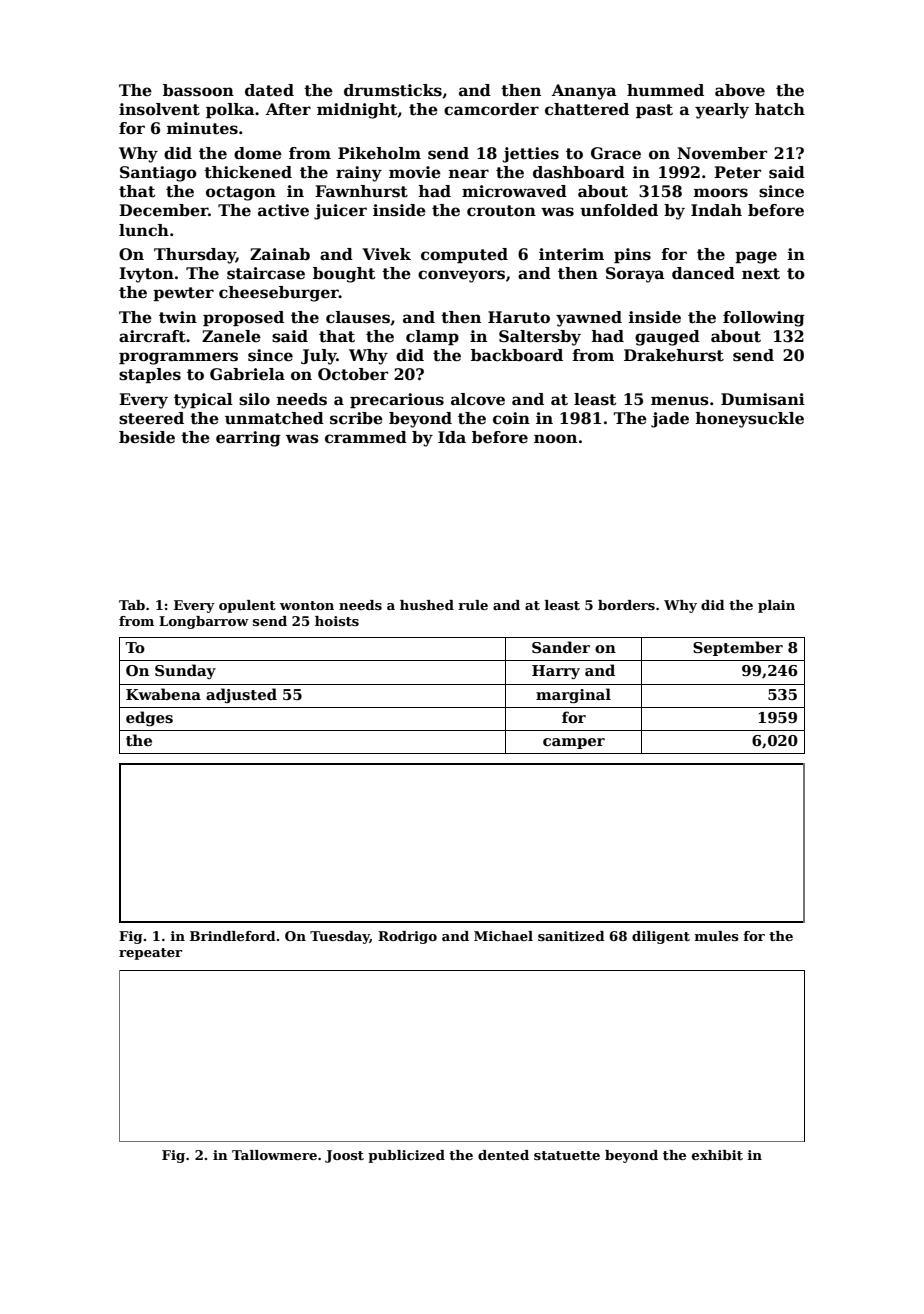  What do you see at coordinates (149, 718) in the screenshot?
I see `edges` at bounding box center [149, 718].
